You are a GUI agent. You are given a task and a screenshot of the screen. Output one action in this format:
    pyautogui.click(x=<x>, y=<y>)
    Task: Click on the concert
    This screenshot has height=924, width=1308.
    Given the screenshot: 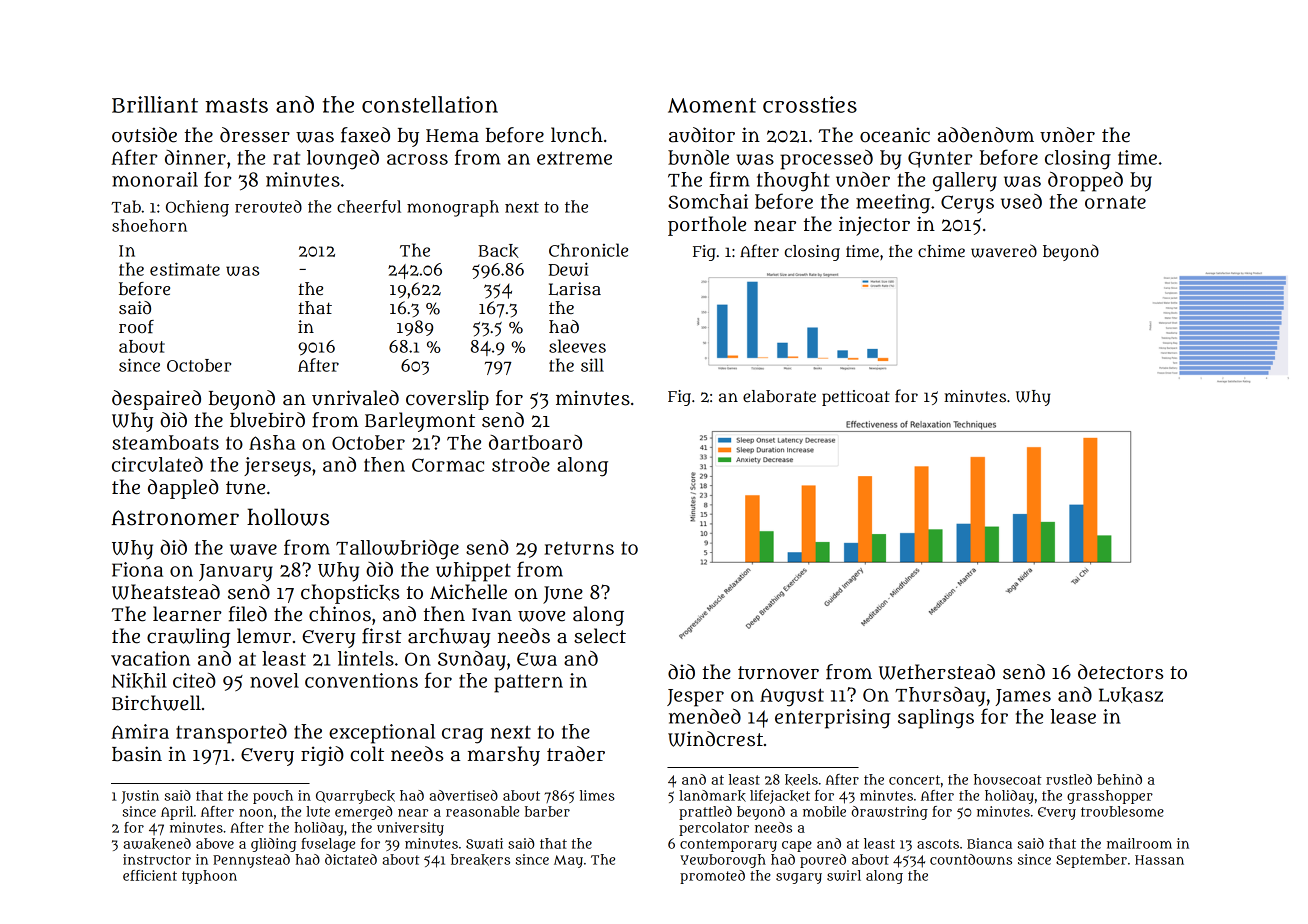 What is the action you would take?
    pyautogui.click(x=914, y=780)
